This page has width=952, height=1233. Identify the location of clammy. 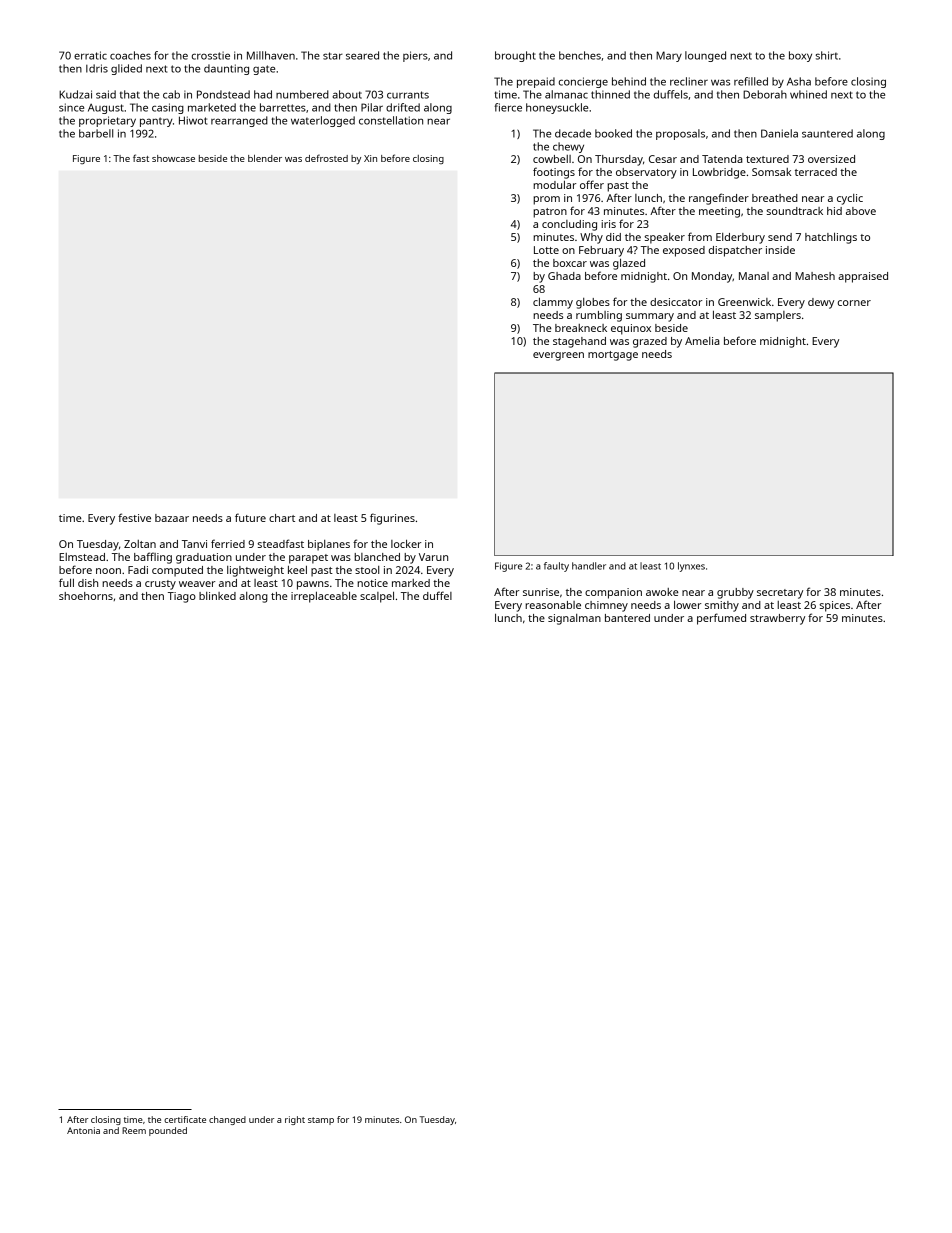
(553, 303).
